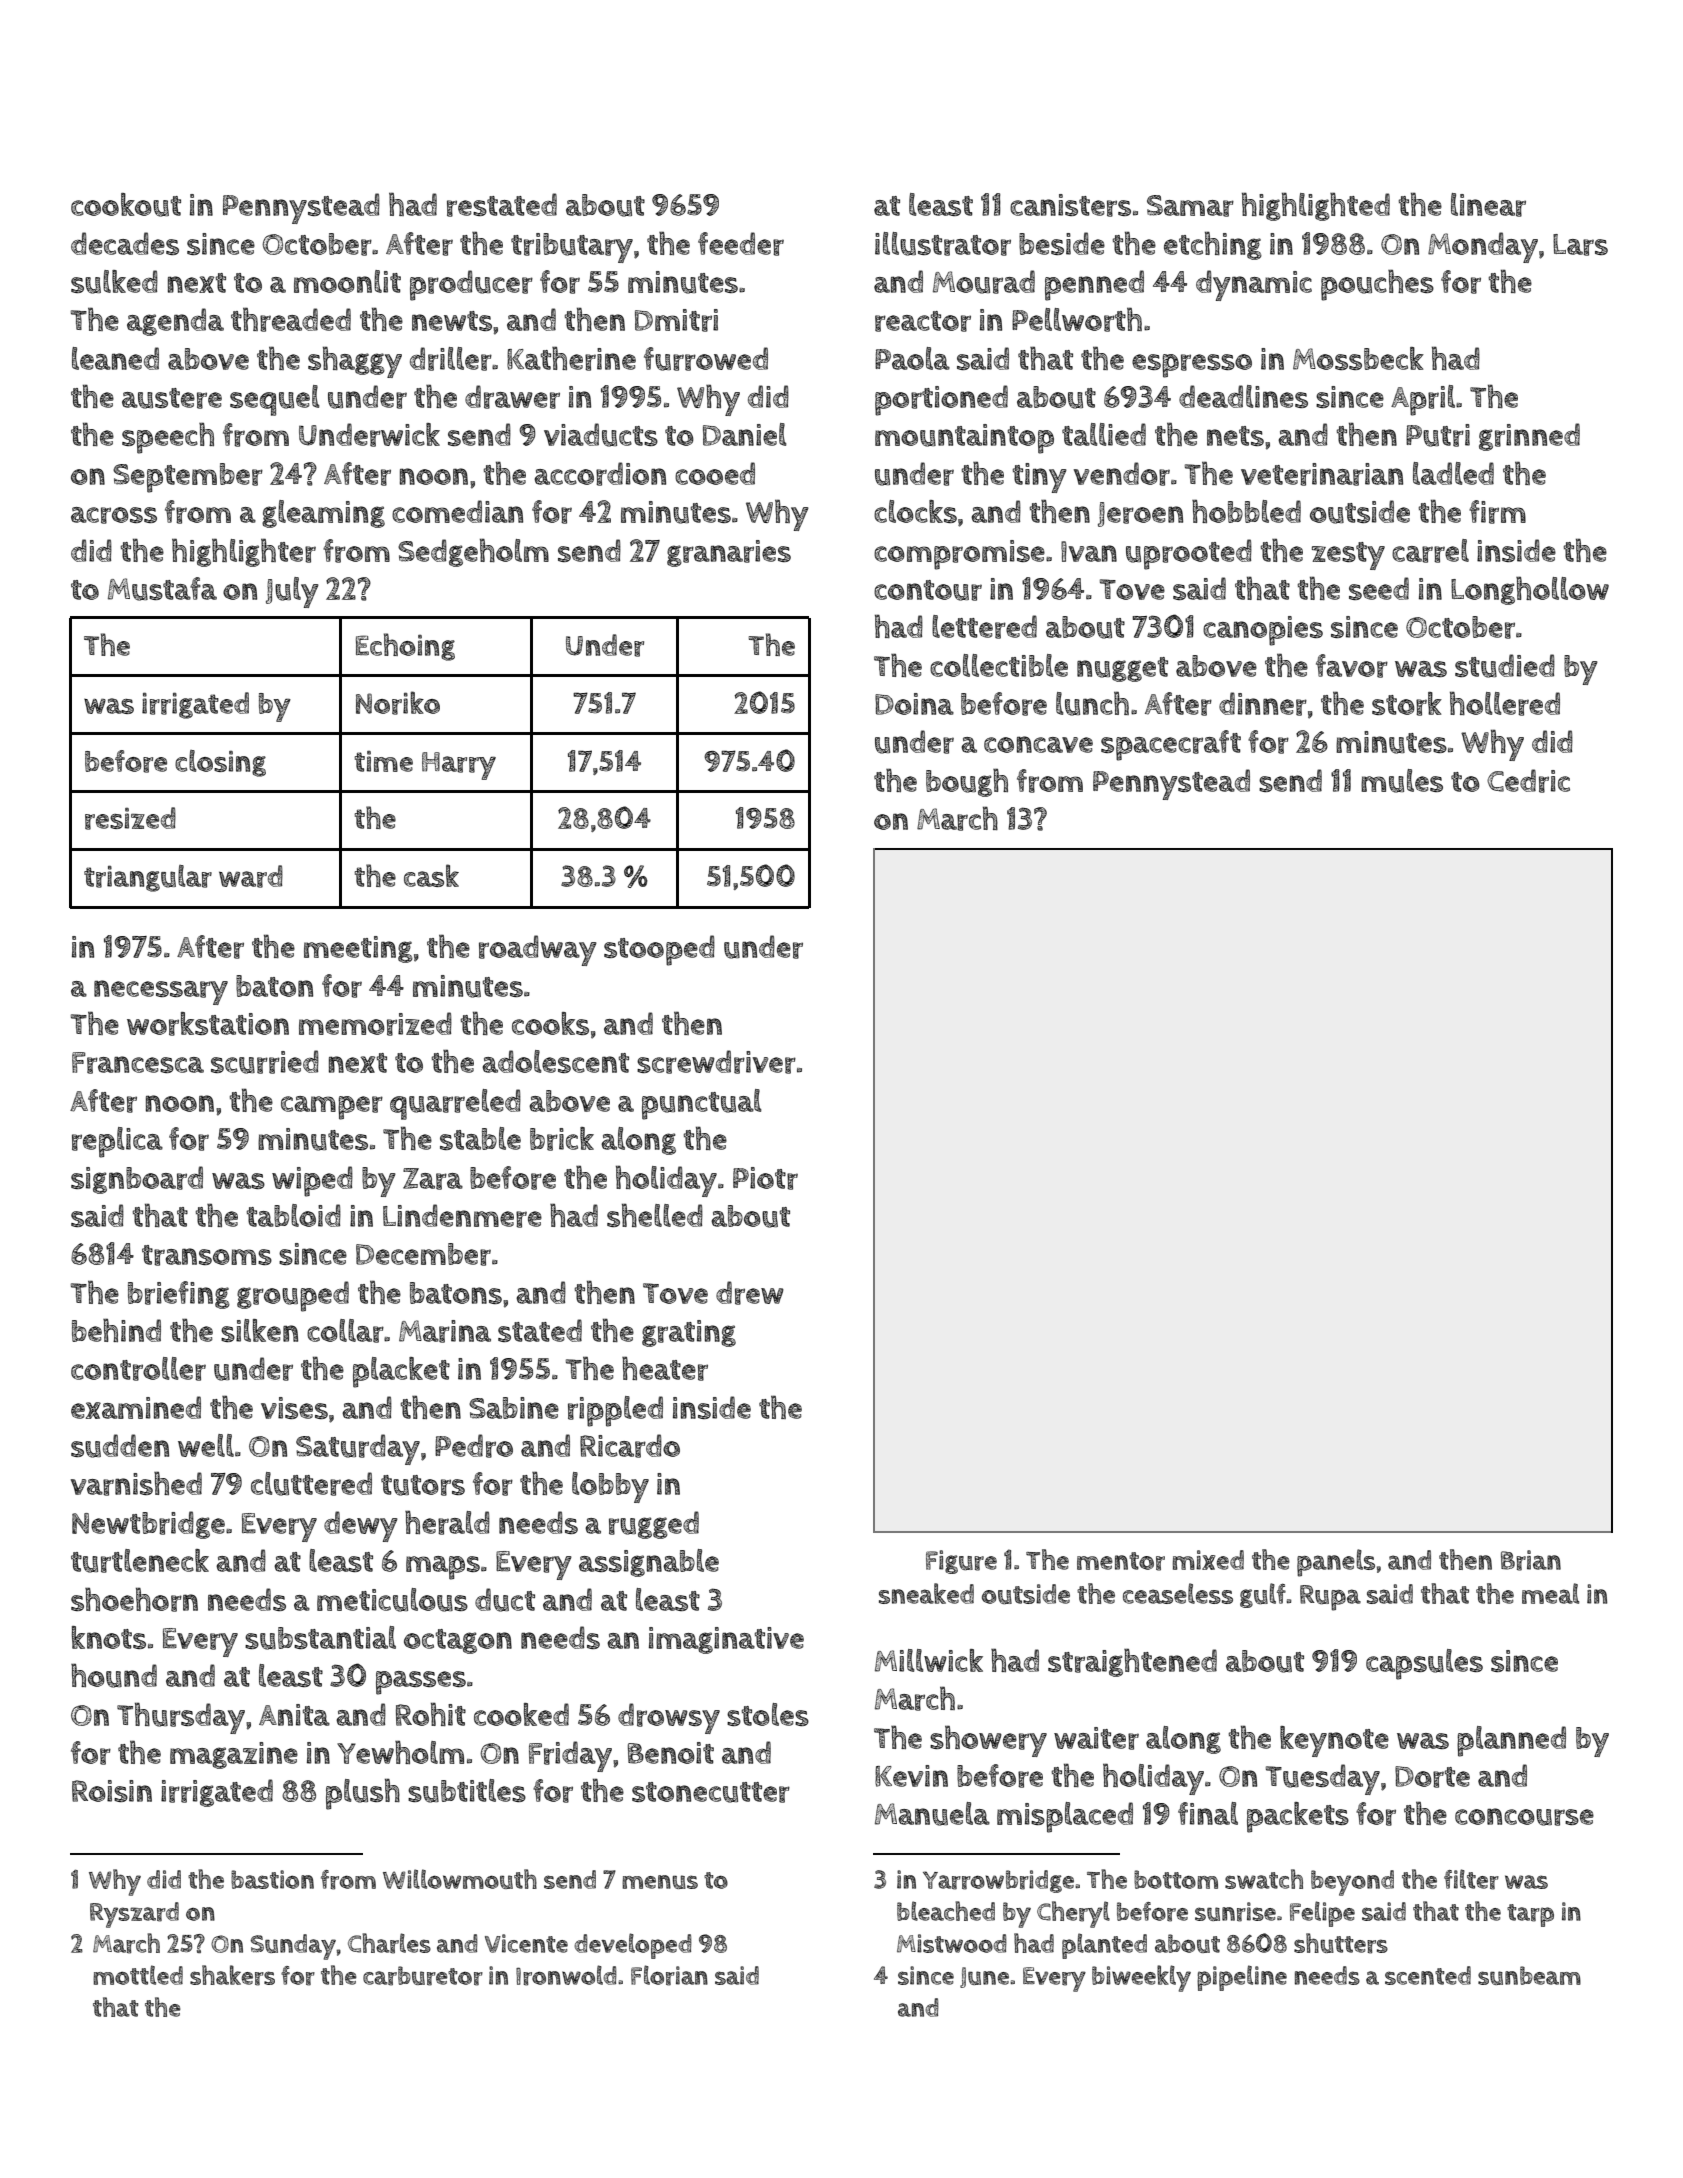  Describe the element at coordinates (138, 1975) in the document. I see `mottled` at that location.
